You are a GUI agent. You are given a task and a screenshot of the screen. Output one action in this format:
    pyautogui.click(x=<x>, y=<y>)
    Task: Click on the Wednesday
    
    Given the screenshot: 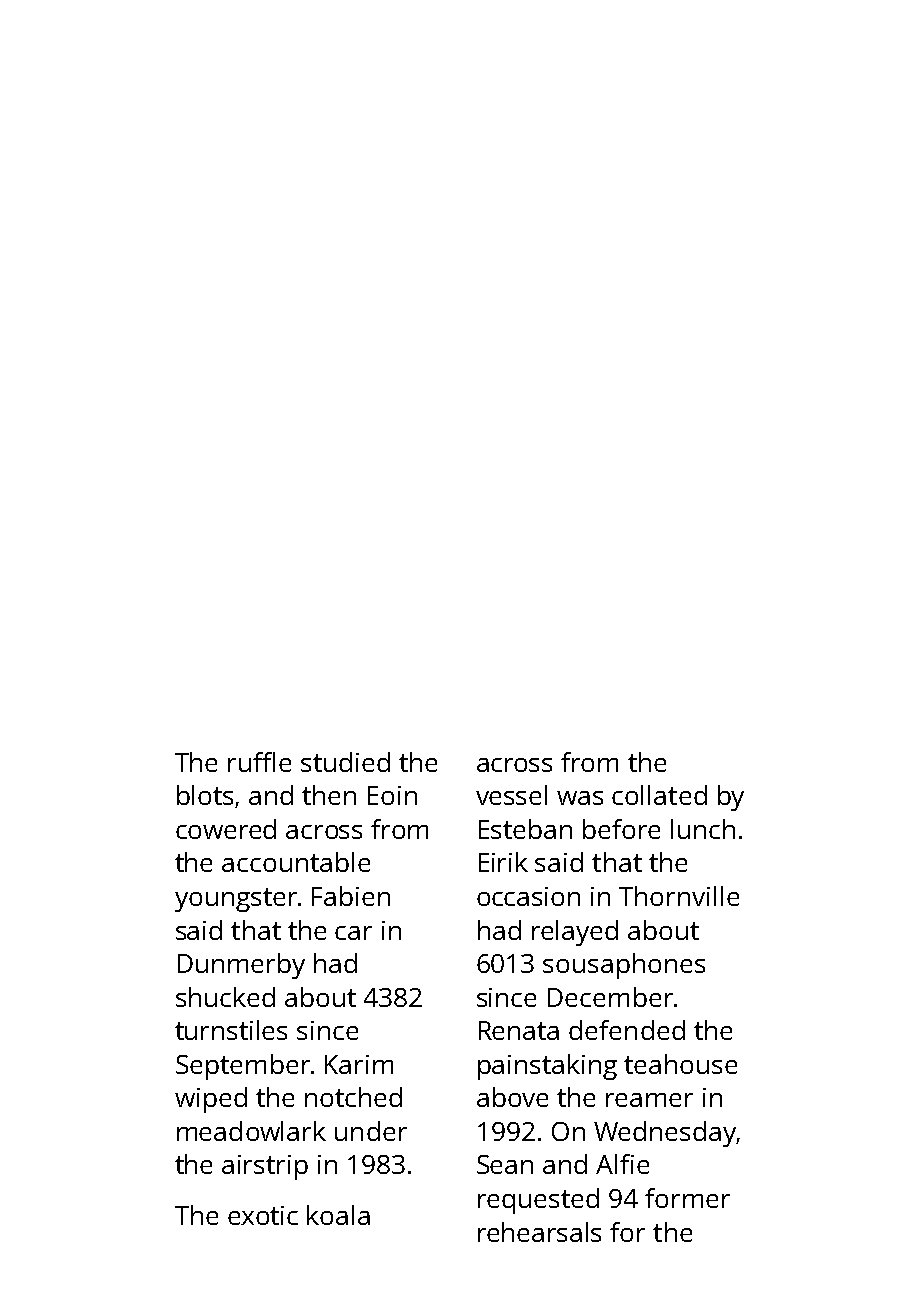 What is the action you would take?
    pyautogui.click(x=665, y=1134)
